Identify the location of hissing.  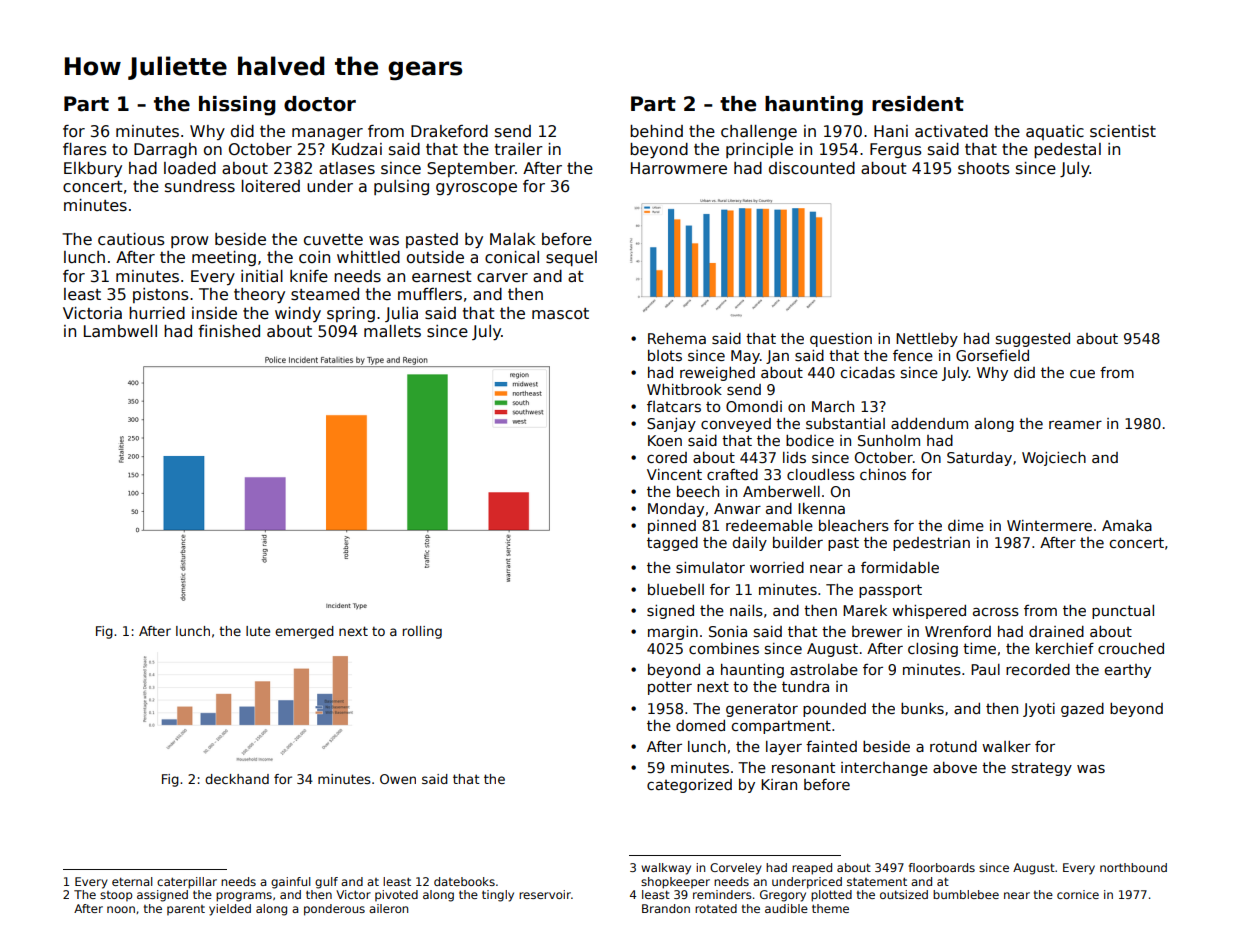
(237, 106).
